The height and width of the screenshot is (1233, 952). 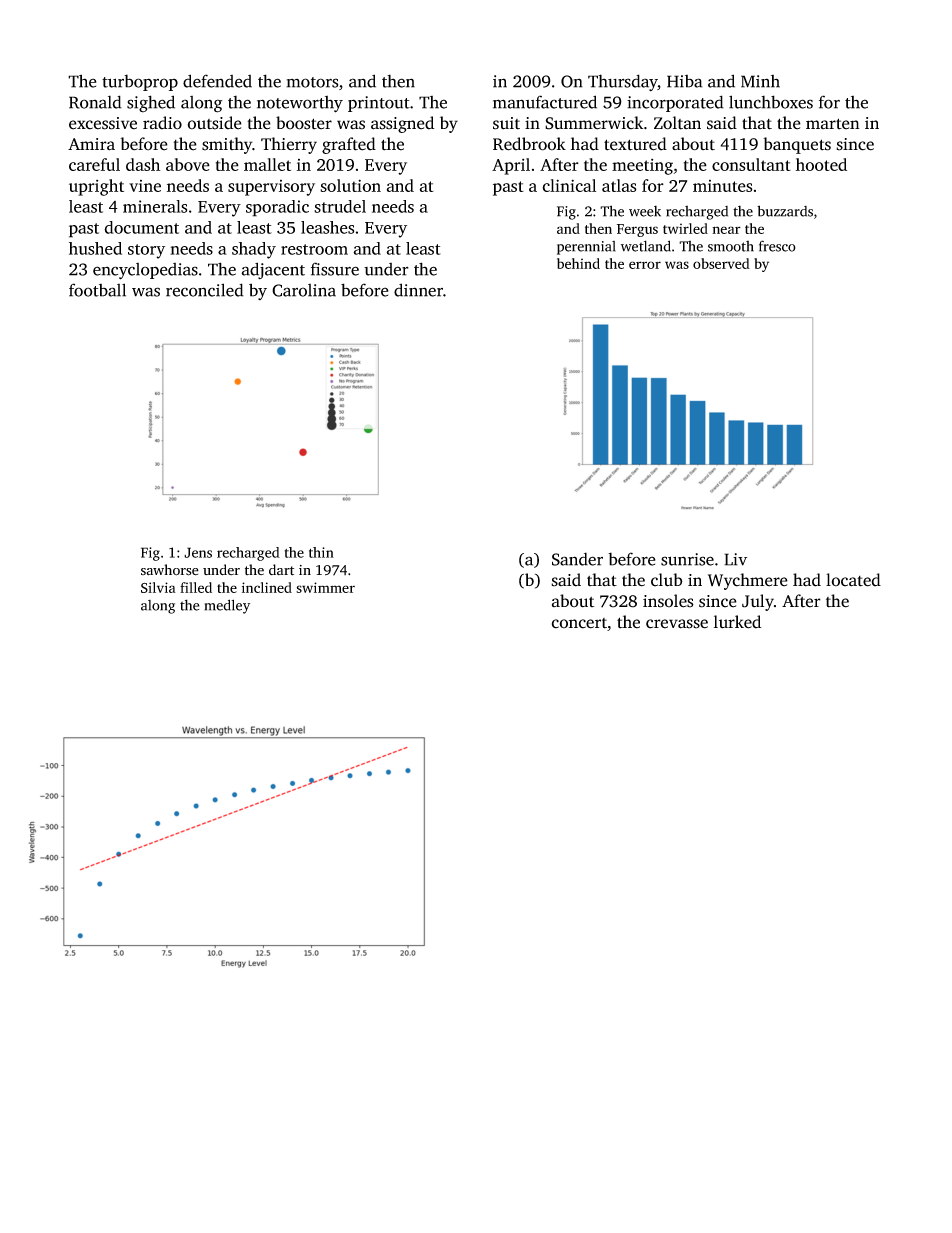 What do you see at coordinates (349, 145) in the screenshot?
I see `grafted` at bounding box center [349, 145].
